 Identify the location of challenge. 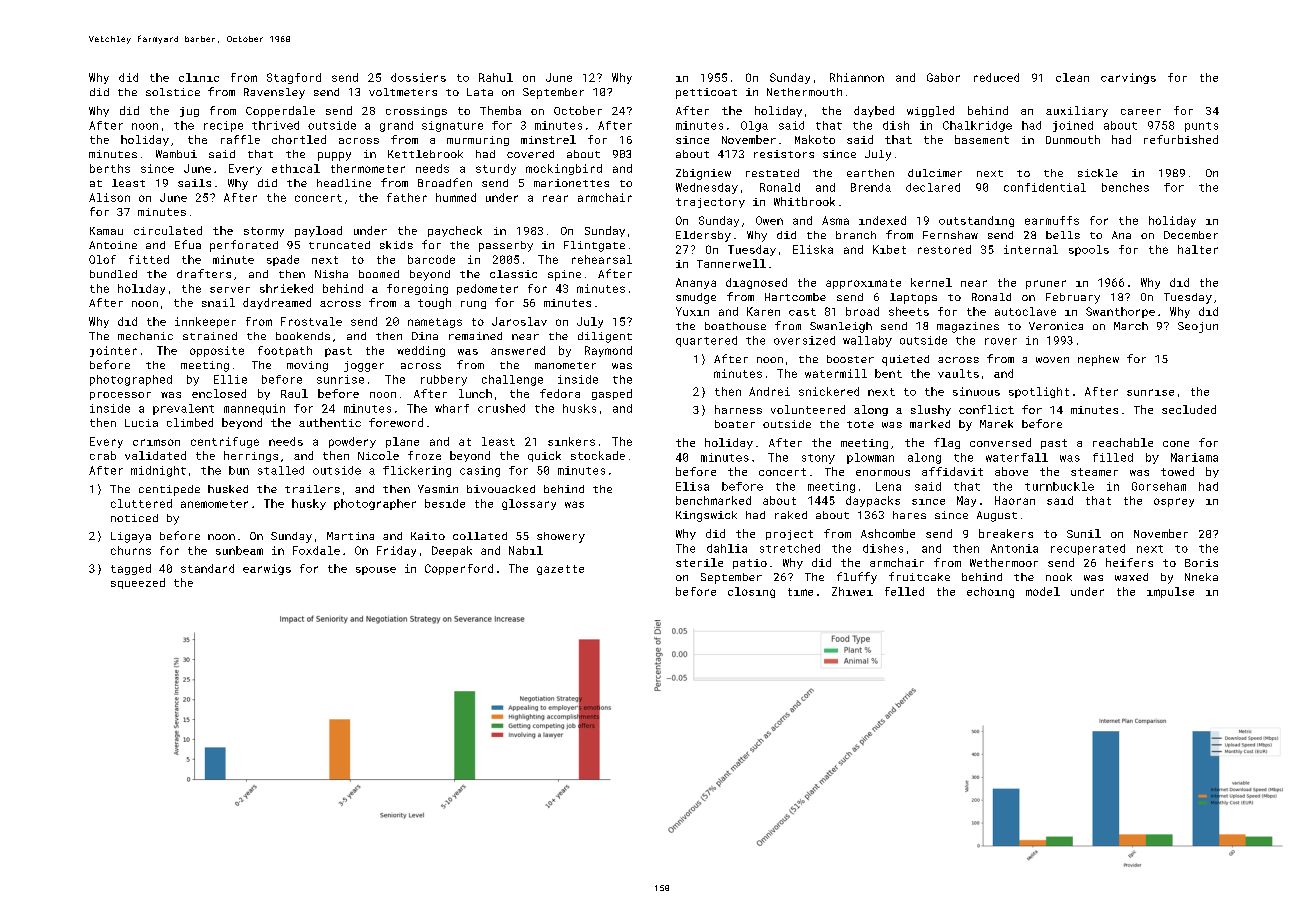
(512, 380).
